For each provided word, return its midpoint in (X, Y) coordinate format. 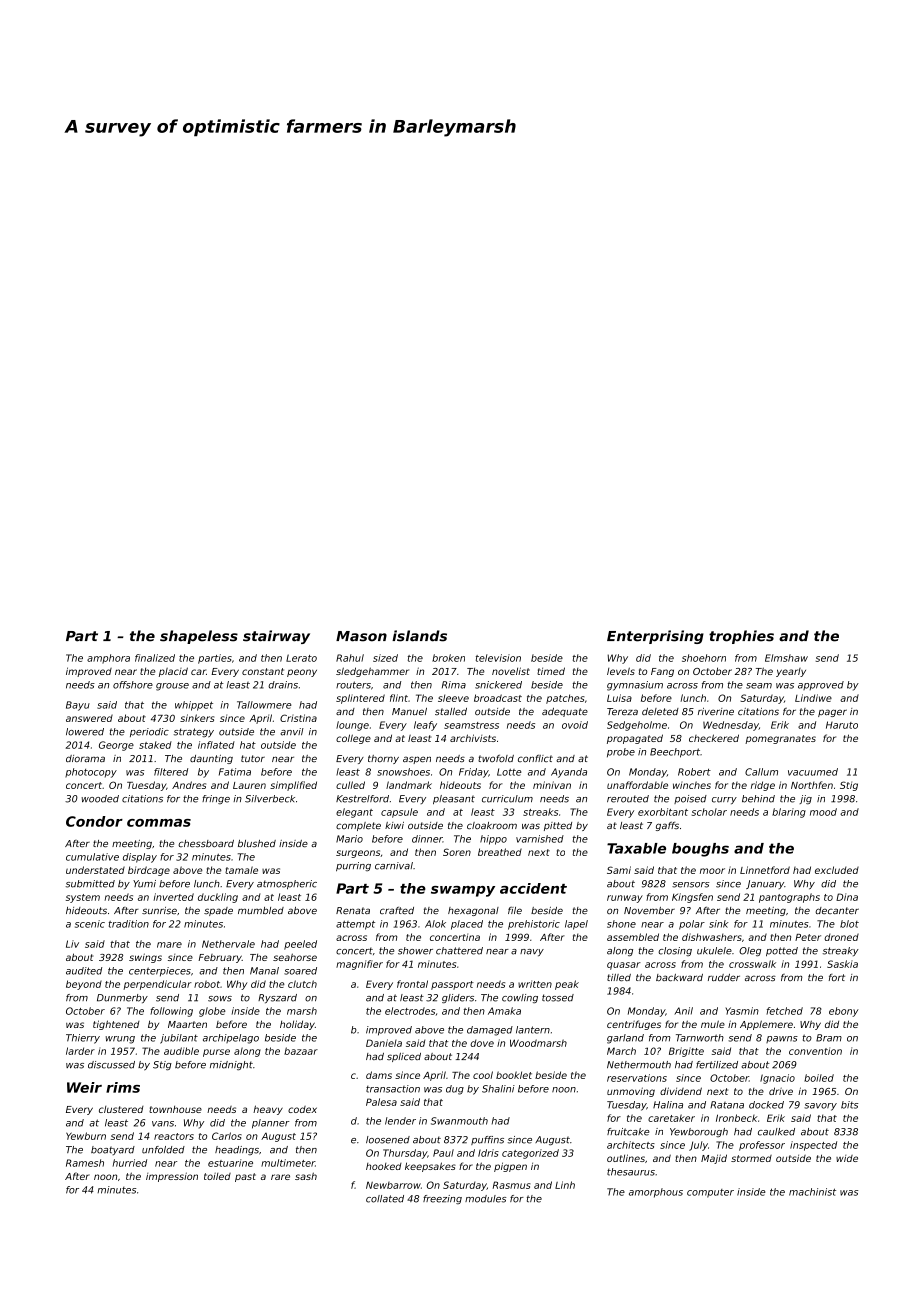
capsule (399, 813)
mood (823, 812)
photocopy (91, 773)
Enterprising (655, 637)
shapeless (199, 637)
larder (80, 1051)
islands (419, 636)
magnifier (359, 965)
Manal (264, 971)
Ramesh (85, 1163)
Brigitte (686, 1052)
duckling (218, 898)
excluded (837, 870)
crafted (397, 910)
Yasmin (742, 1011)
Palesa (381, 1102)
